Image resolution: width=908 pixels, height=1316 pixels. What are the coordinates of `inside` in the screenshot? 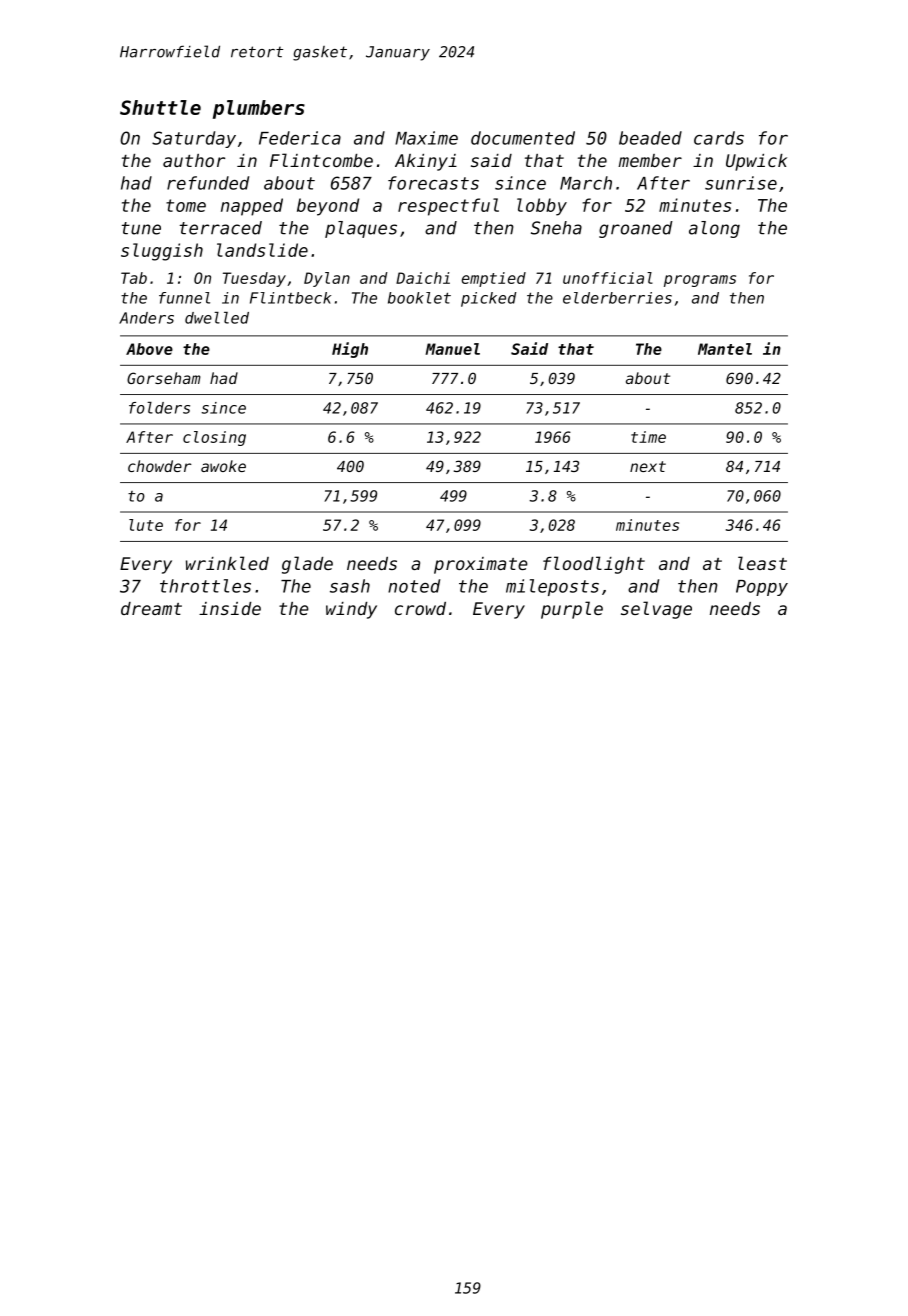 It's located at (230, 608).
